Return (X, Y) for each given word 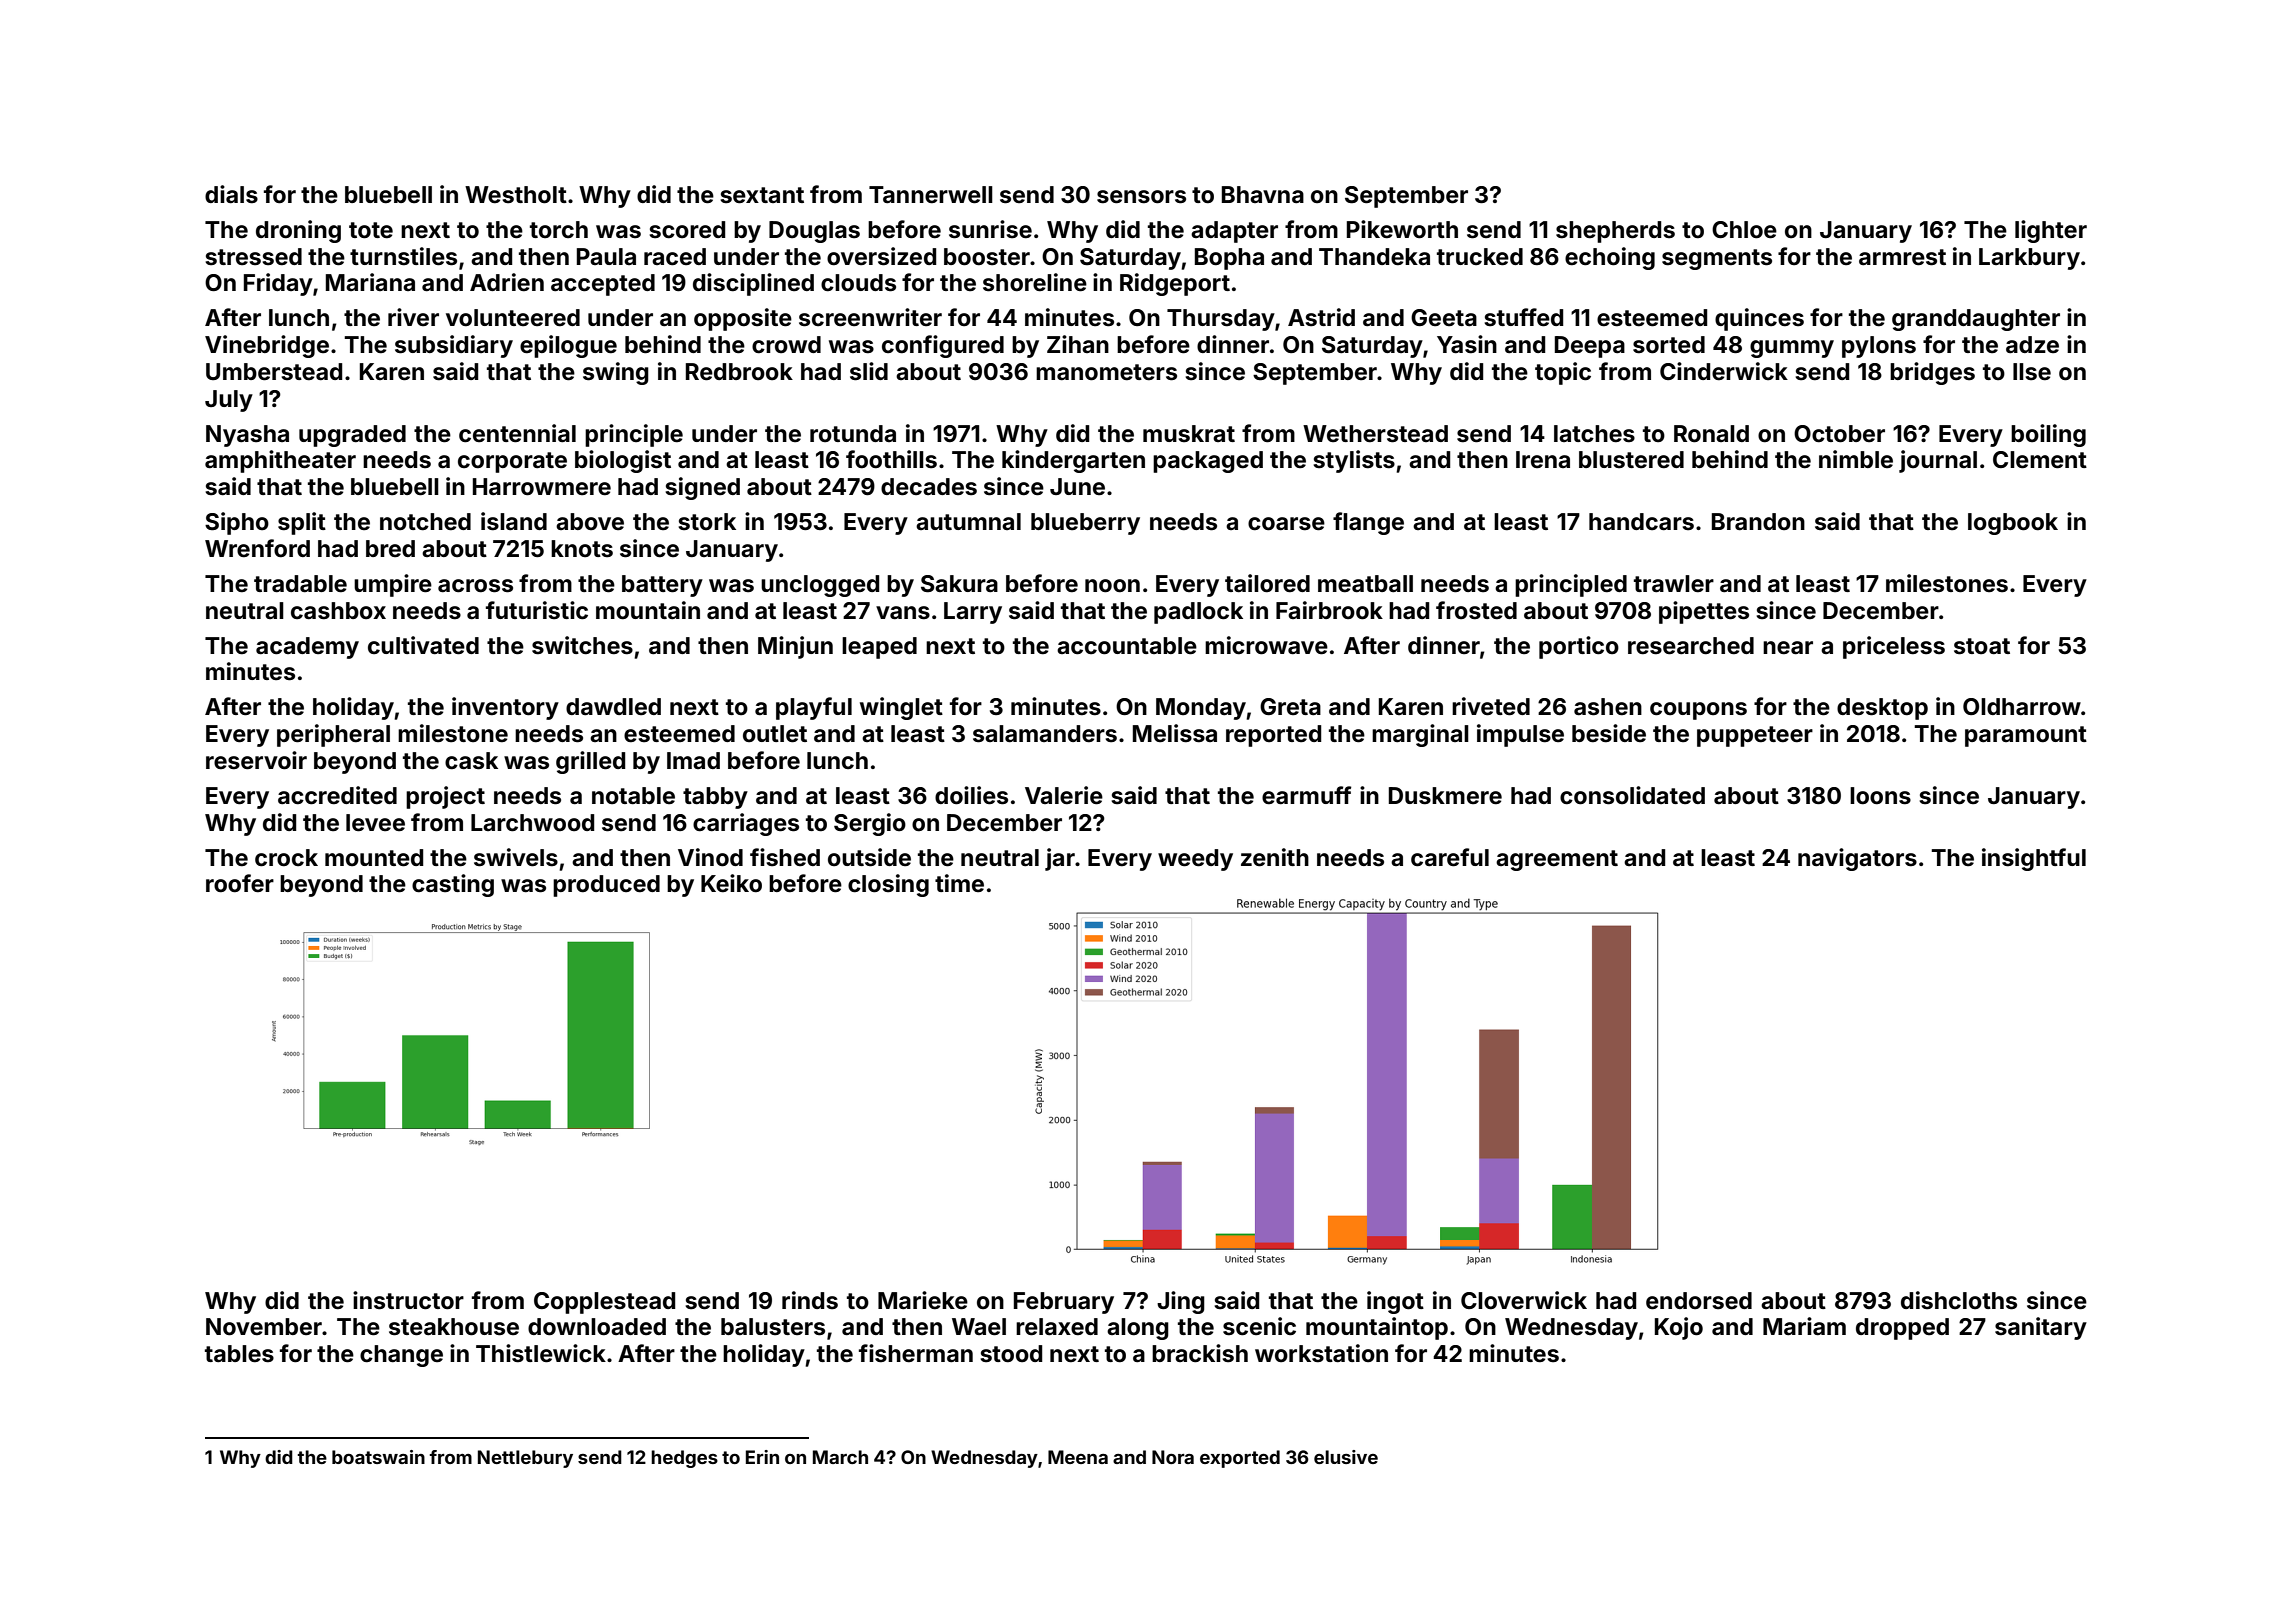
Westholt (516, 195)
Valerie (1064, 795)
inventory (505, 708)
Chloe (1744, 230)
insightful (2034, 859)
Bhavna (1263, 195)
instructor (408, 1300)
